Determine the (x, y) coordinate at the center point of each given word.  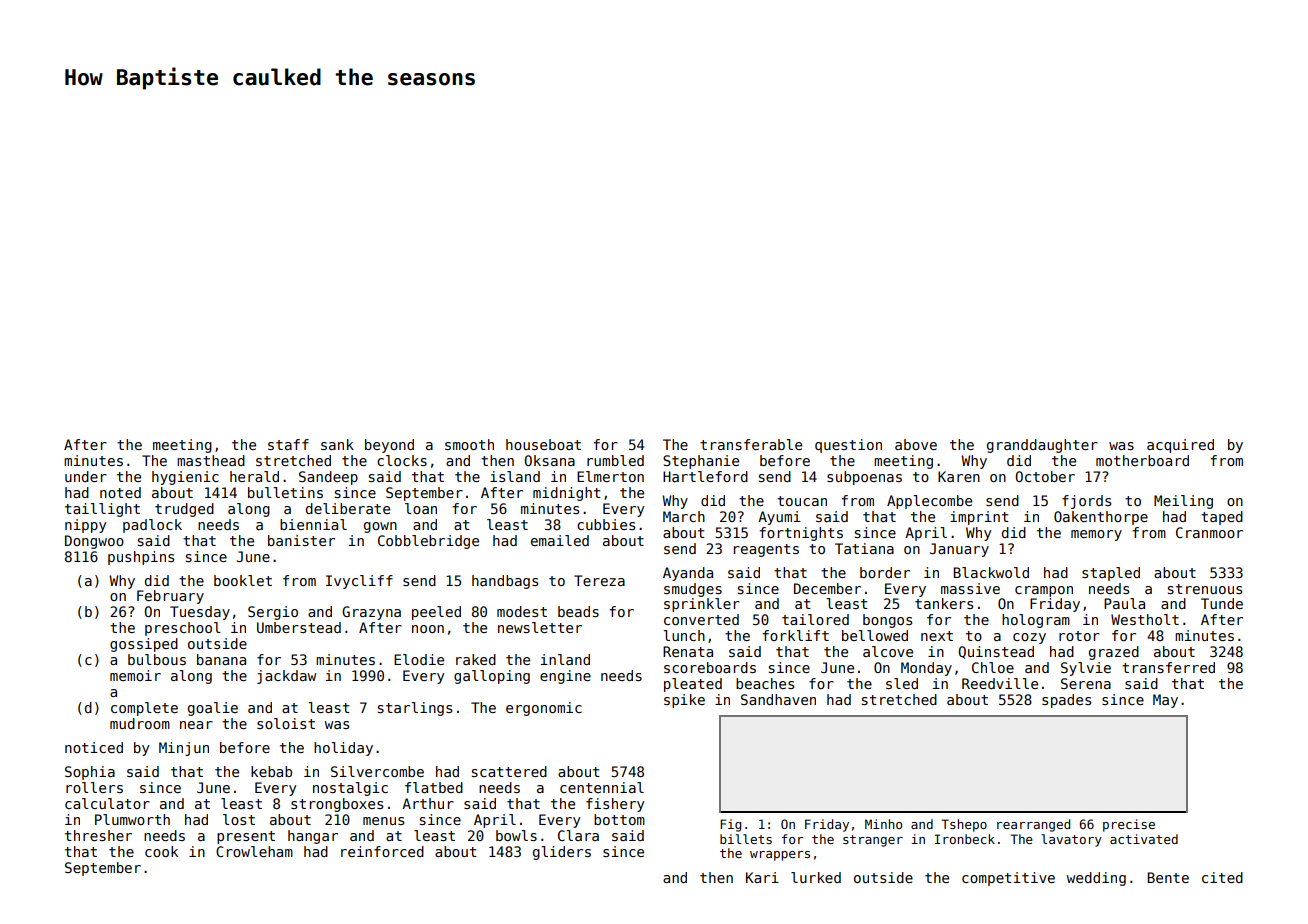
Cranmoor (1209, 532)
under (86, 476)
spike (684, 701)
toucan (802, 501)
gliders (562, 853)
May (1165, 701)
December (827, 588)
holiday (343, 749)
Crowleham (254, 851)
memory (1096, 535)
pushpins (141, 558)
